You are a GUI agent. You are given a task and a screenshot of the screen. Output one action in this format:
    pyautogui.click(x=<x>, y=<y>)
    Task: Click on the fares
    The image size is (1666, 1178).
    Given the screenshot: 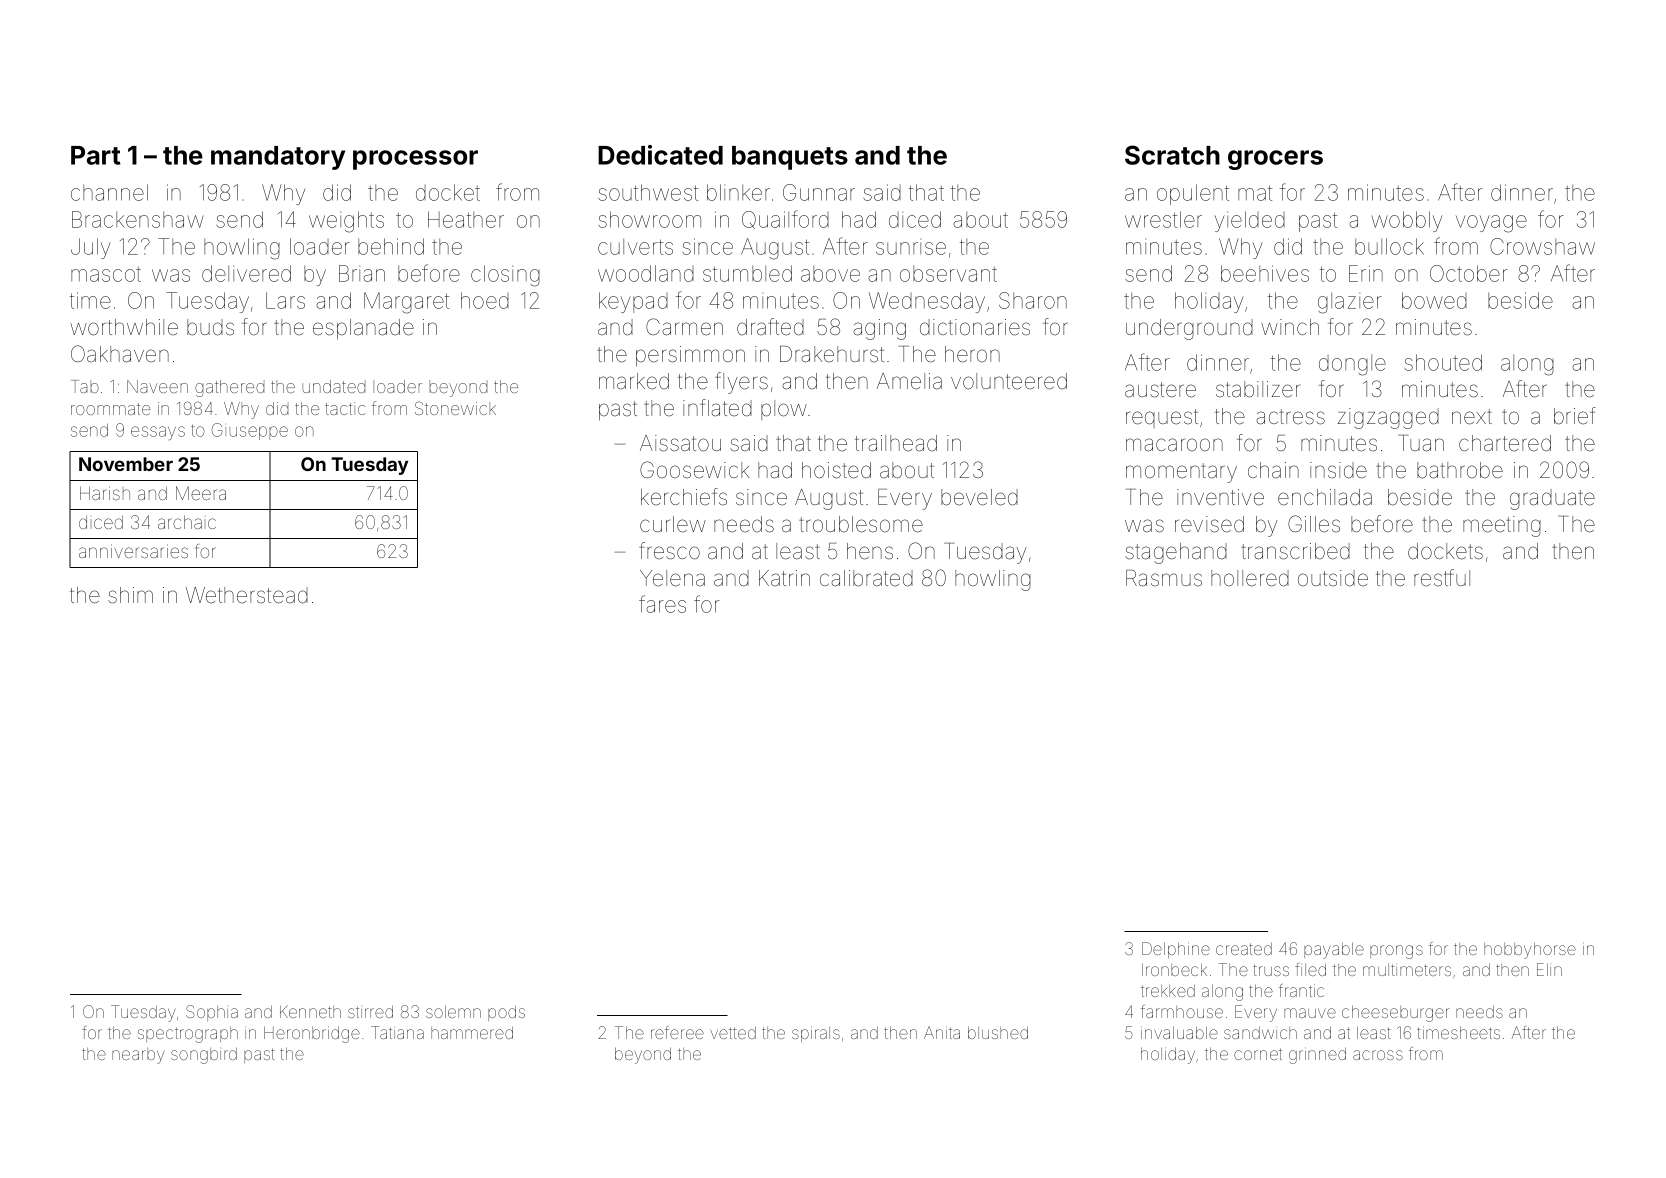 What is the action you would take?
    pyautogui.click(x=662, y=604)
